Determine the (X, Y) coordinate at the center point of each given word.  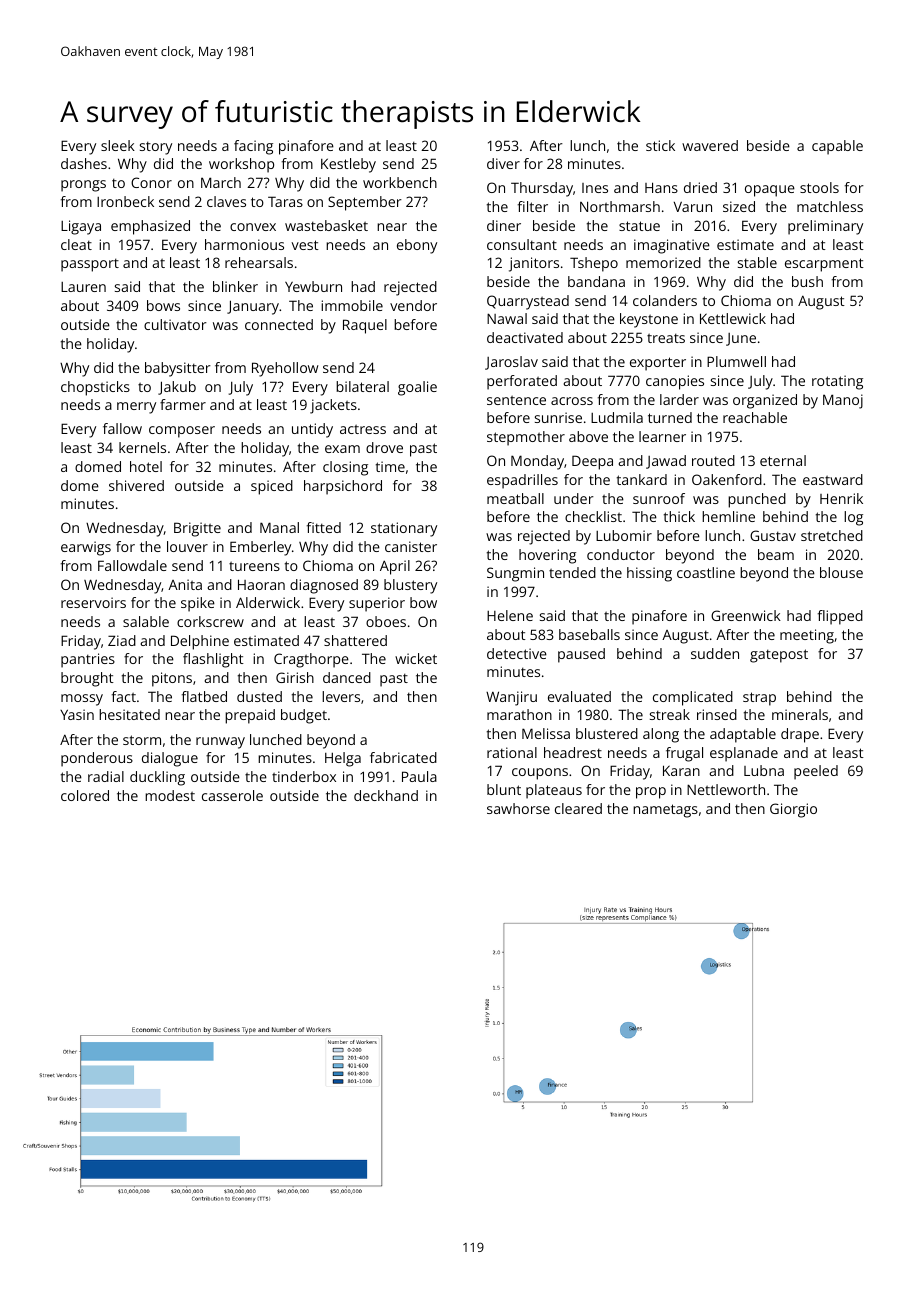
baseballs (589, 634)
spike (198, 604)
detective (517, 653)
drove (384, 447)
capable (837, 147)
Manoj (843, 401)
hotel (146, 466)
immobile (352, 305)
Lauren (83, 287)
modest (170, 795)
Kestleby (348, 165)
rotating (837, 382)
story (156, 148)
